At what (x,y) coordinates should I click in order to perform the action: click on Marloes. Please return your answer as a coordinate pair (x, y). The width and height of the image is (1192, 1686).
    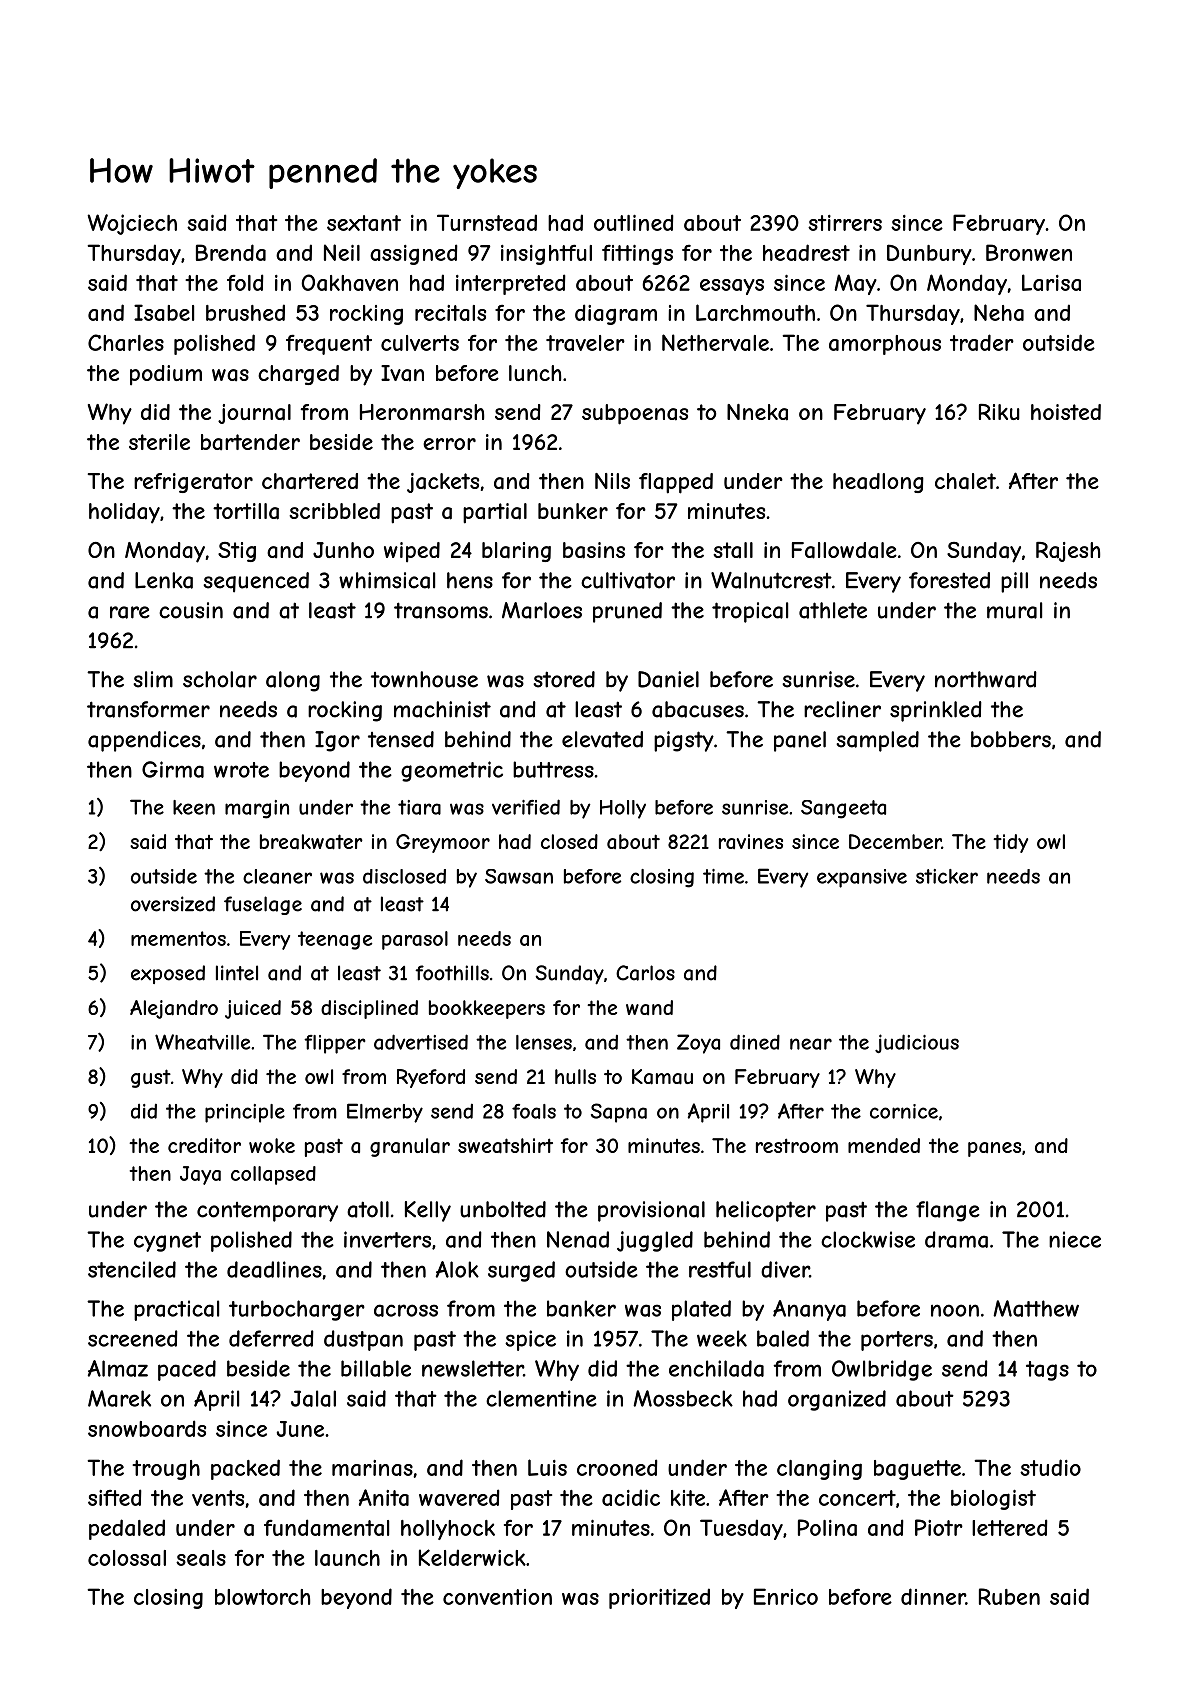
    Looking at the image, I should click on (542, 610).
